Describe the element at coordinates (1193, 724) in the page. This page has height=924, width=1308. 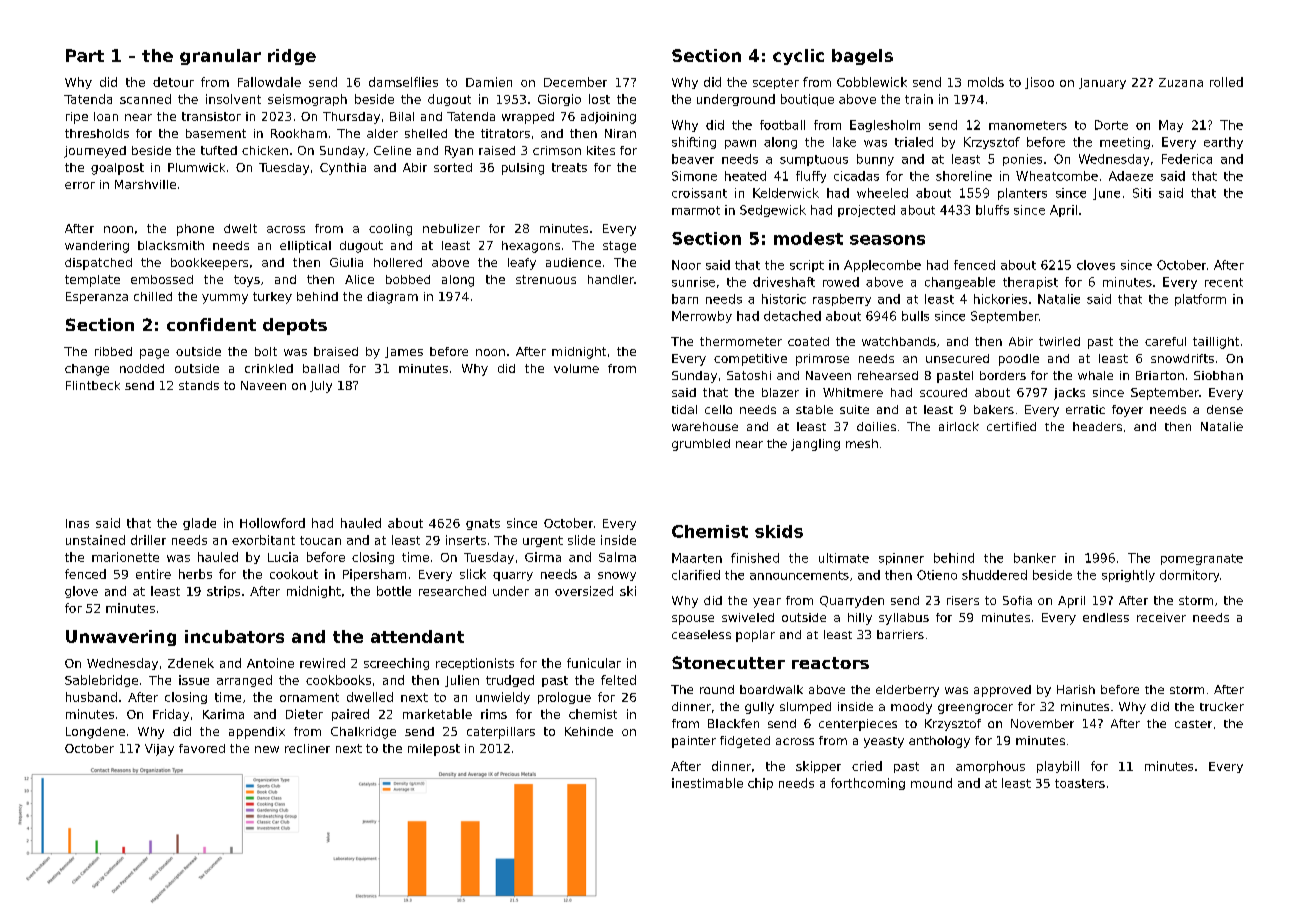
I see `caster` at that location.
